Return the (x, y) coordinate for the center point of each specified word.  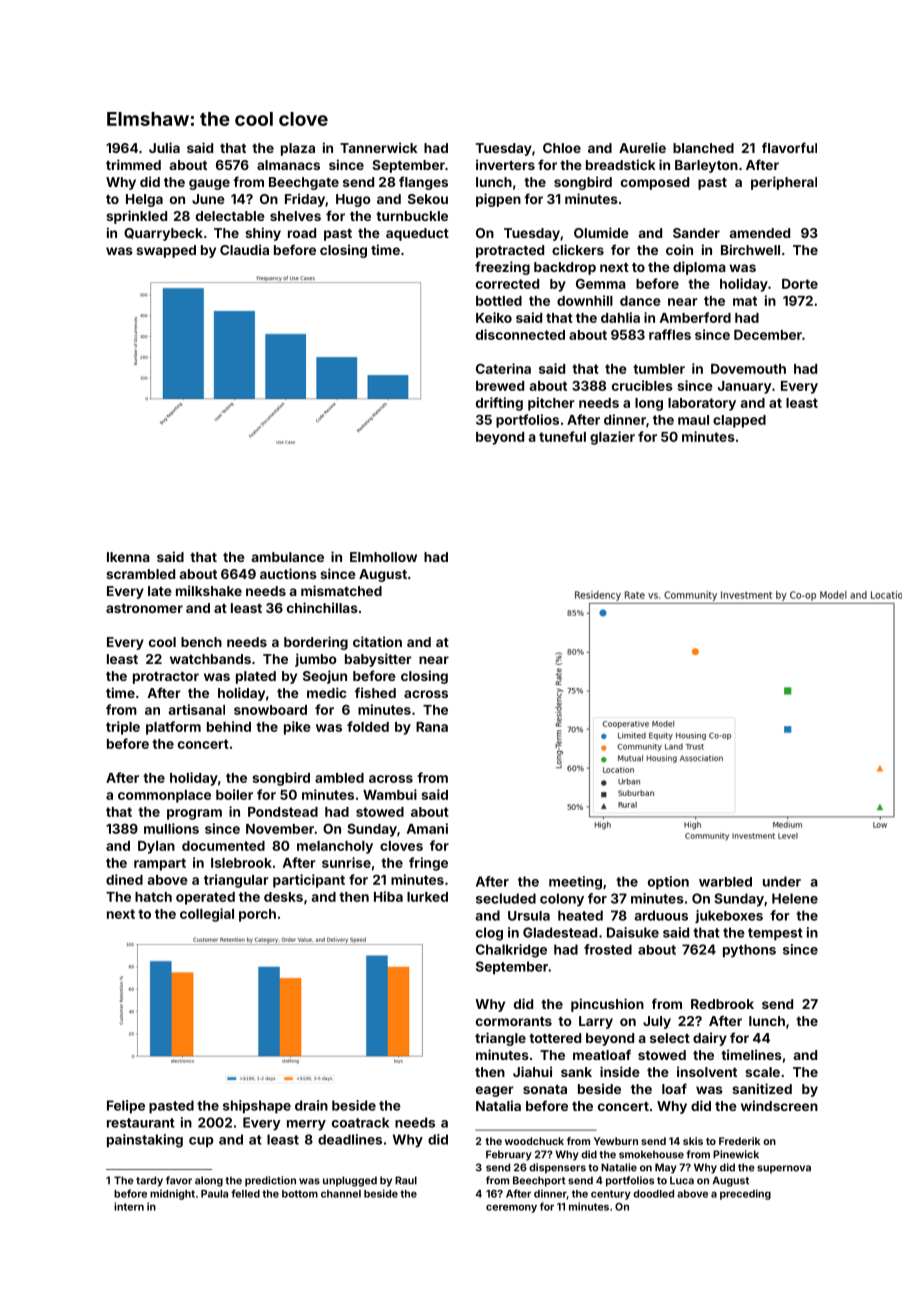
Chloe (562, 148)
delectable (230, 216)
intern (129, 1206)
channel (341, 1194)
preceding (745, 1194)
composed (655, 183)
